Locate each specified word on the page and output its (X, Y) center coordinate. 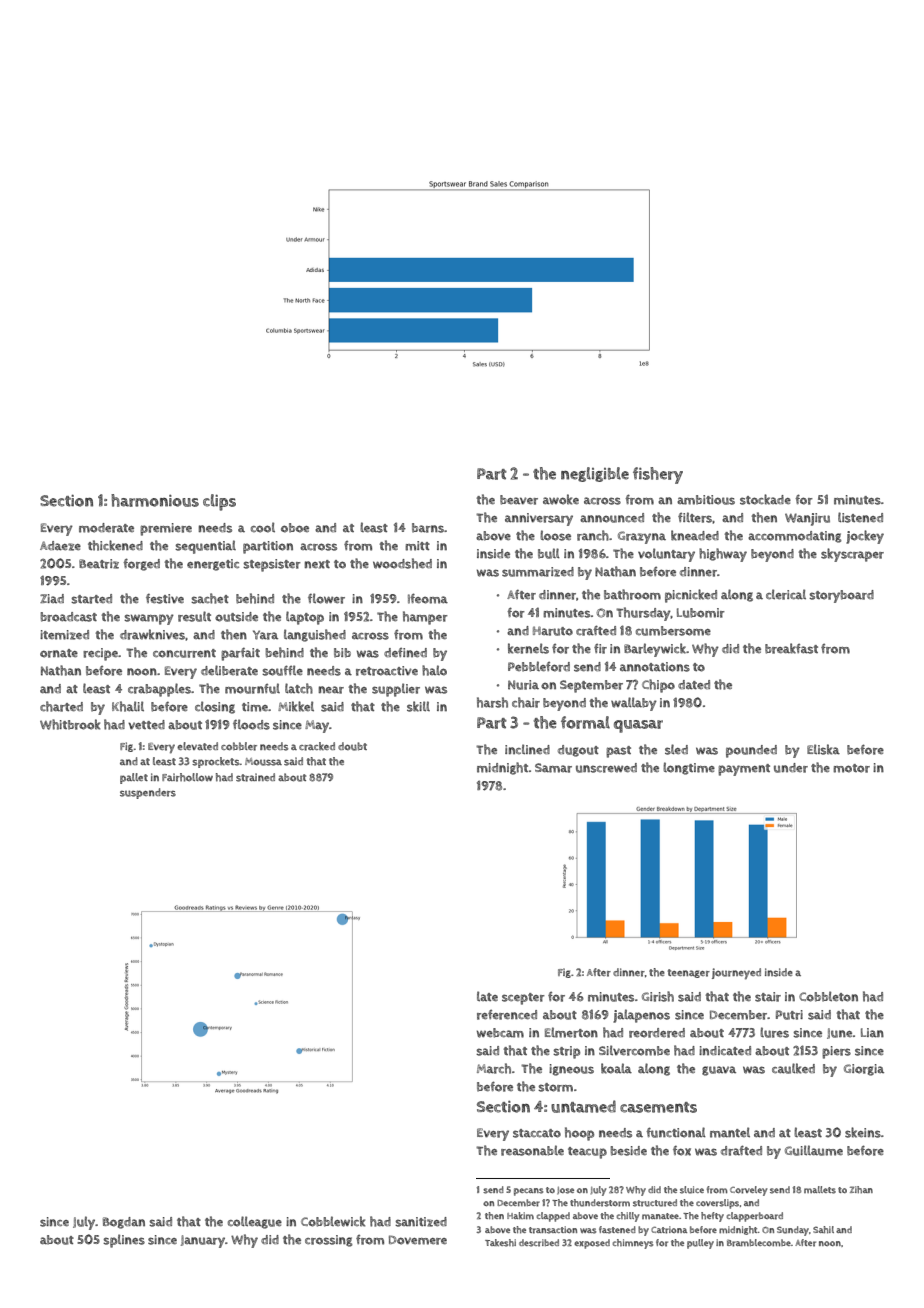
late (487, 996)
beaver (519, 500)
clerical (786, 594)
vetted (146, 725)
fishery (658, 475)
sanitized (421, 1222)
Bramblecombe (759, 1243)
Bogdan (124, 1223)
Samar (553, 768)
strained (255, 777)
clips (219, 502)
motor (851, 768)
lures (774, 1032)
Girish (658, 996)
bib (342, 653)
